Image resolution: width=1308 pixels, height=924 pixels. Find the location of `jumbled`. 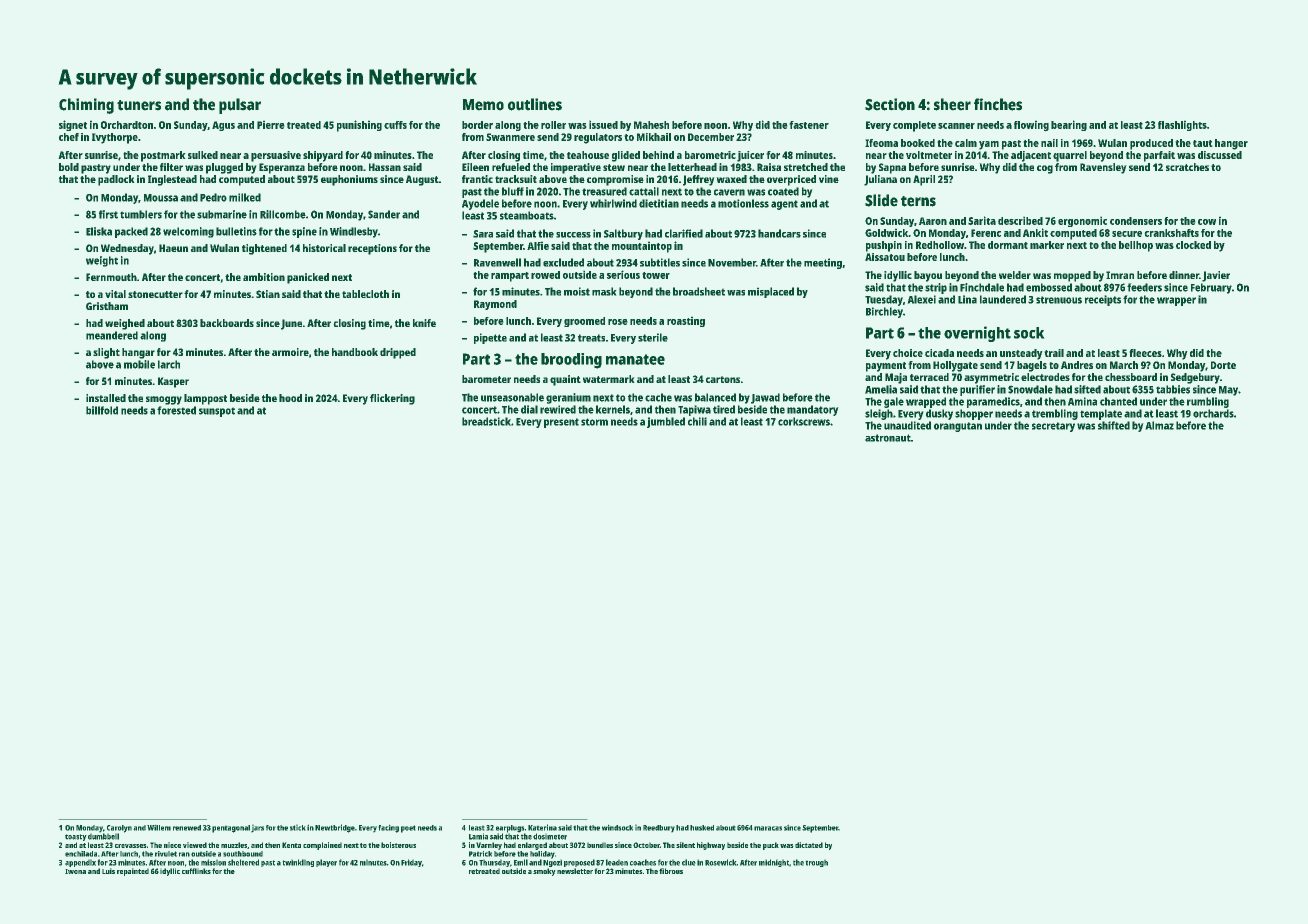

jumbled is located at coordinates (666, 422).
